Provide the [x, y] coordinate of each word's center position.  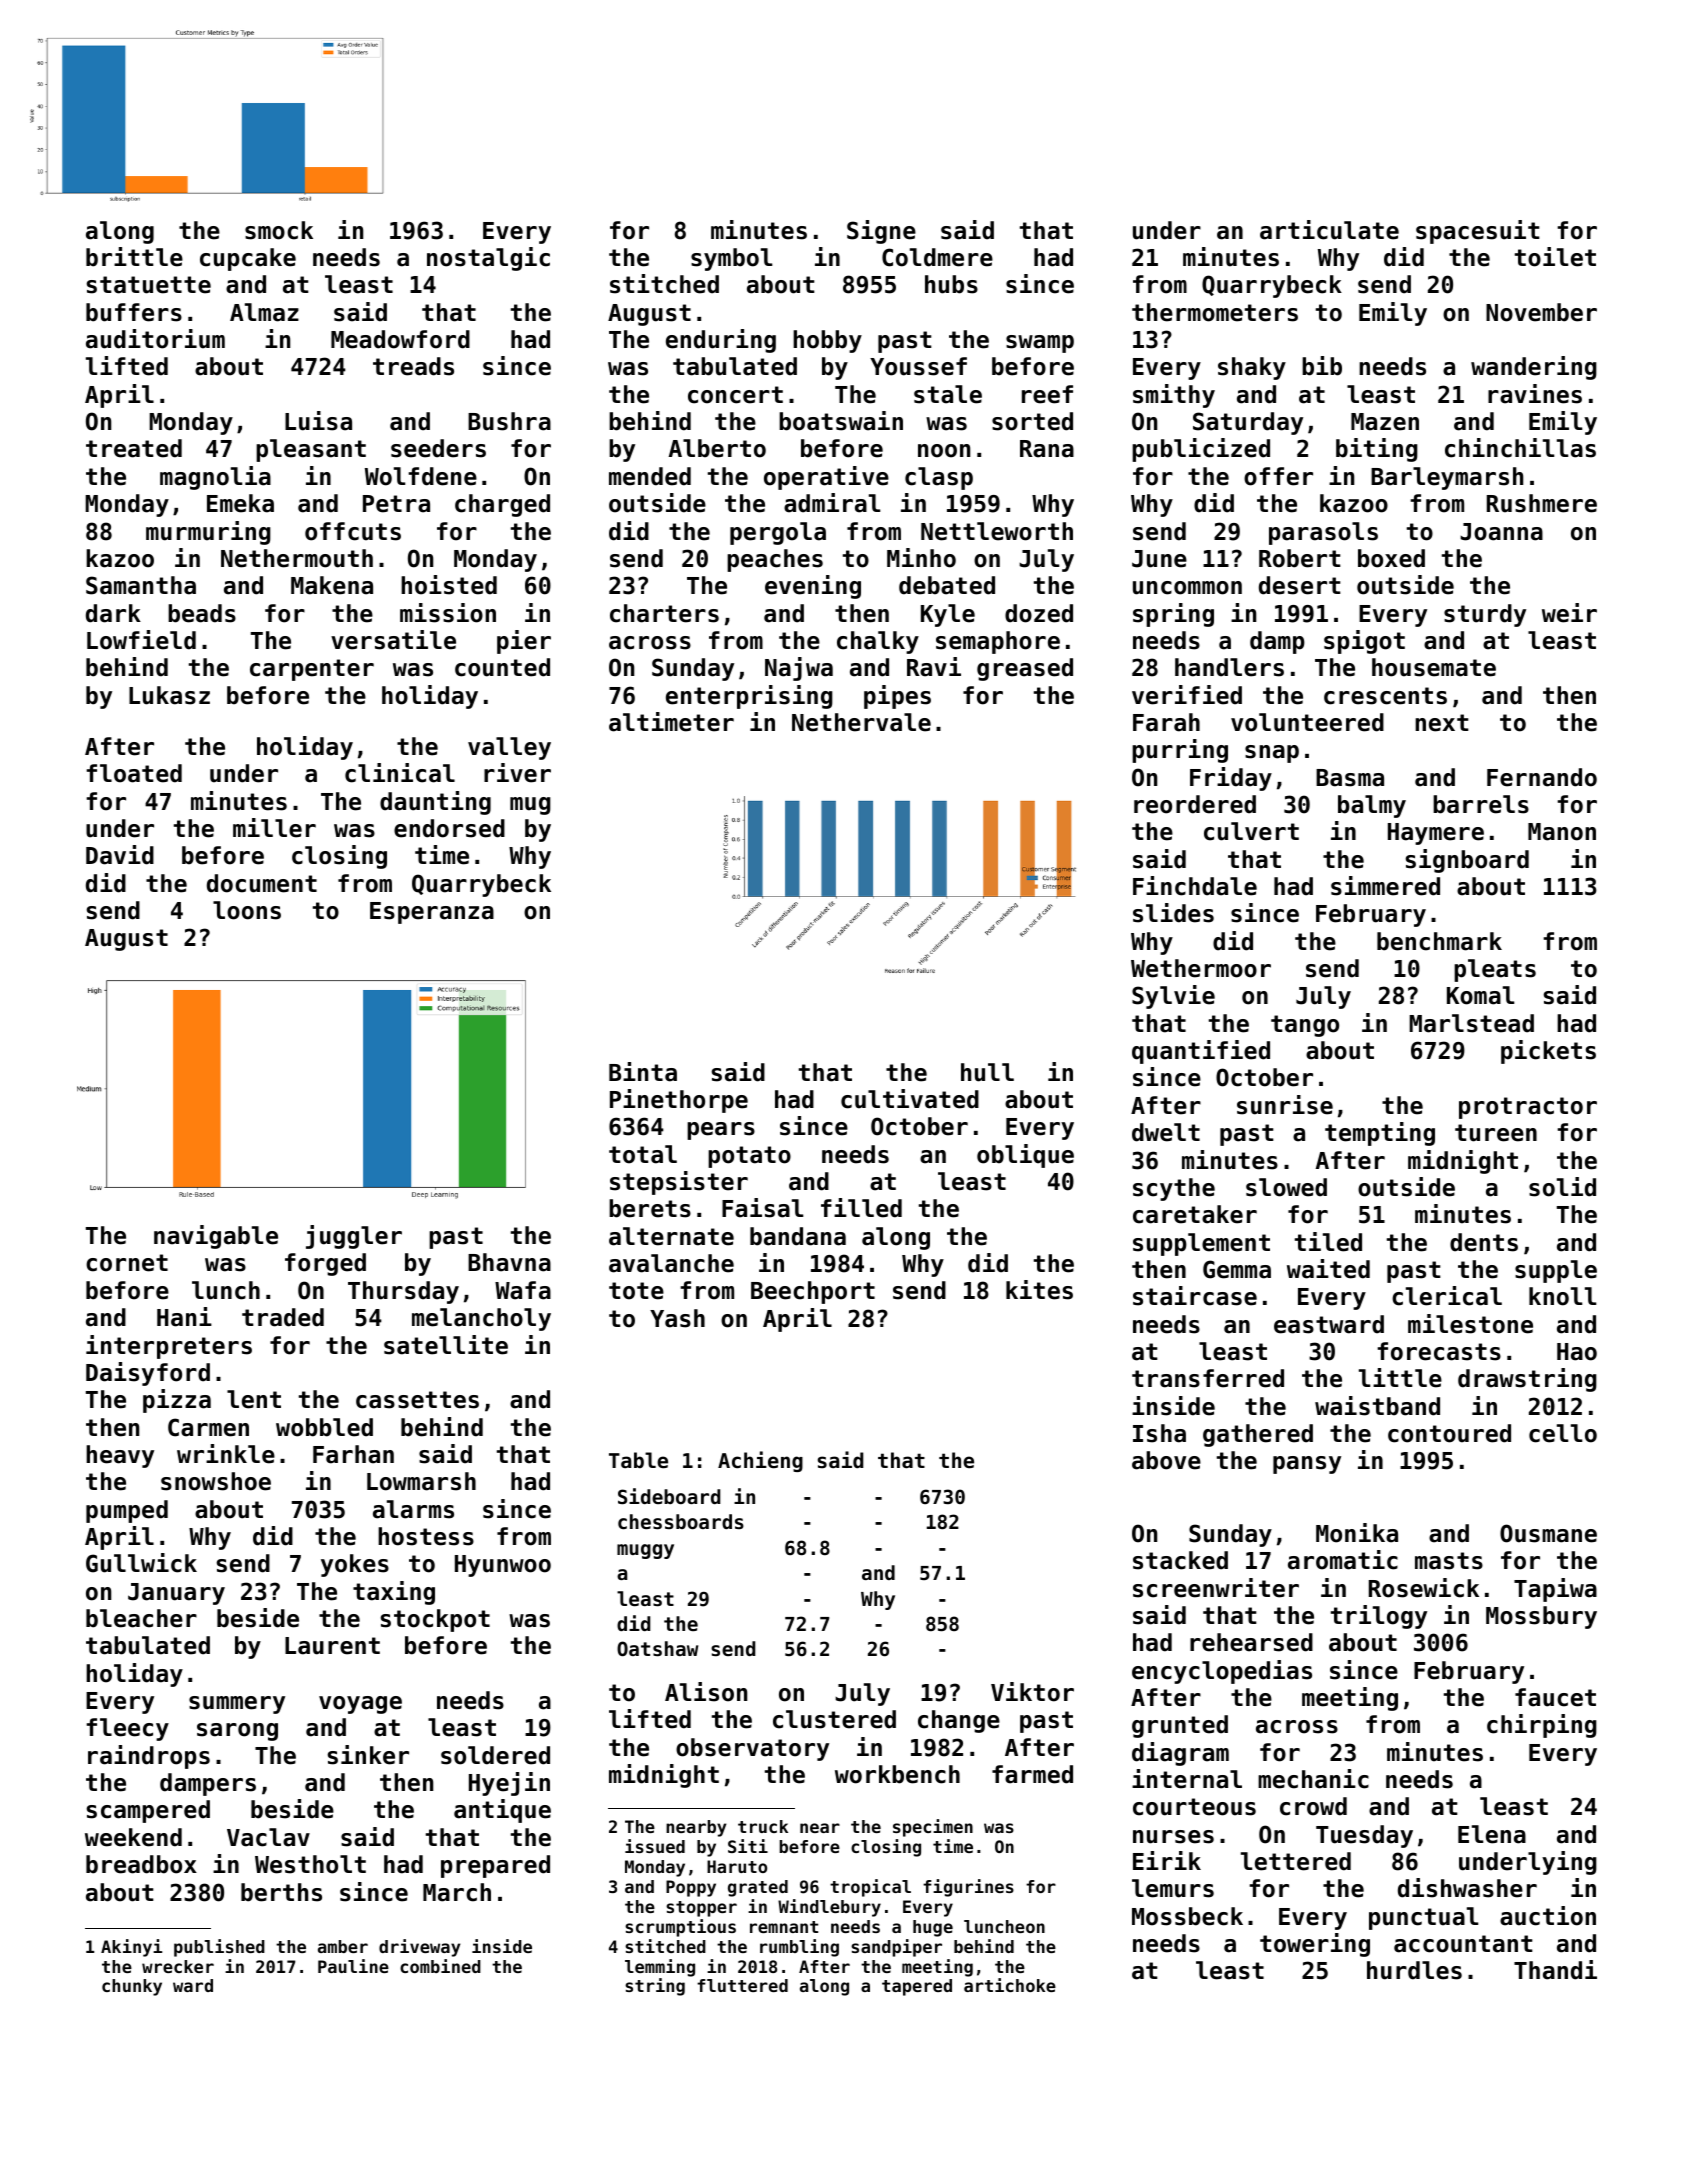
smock [279, 230]
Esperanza [432, 913]
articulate [1329, 230]
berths [281, 1892]
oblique [1025, 1156]
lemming [660, 1968]
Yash [677, 1318]
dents [1484, 1242]
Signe [881, 232]
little [1400, 1378]
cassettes [417, 1400]
